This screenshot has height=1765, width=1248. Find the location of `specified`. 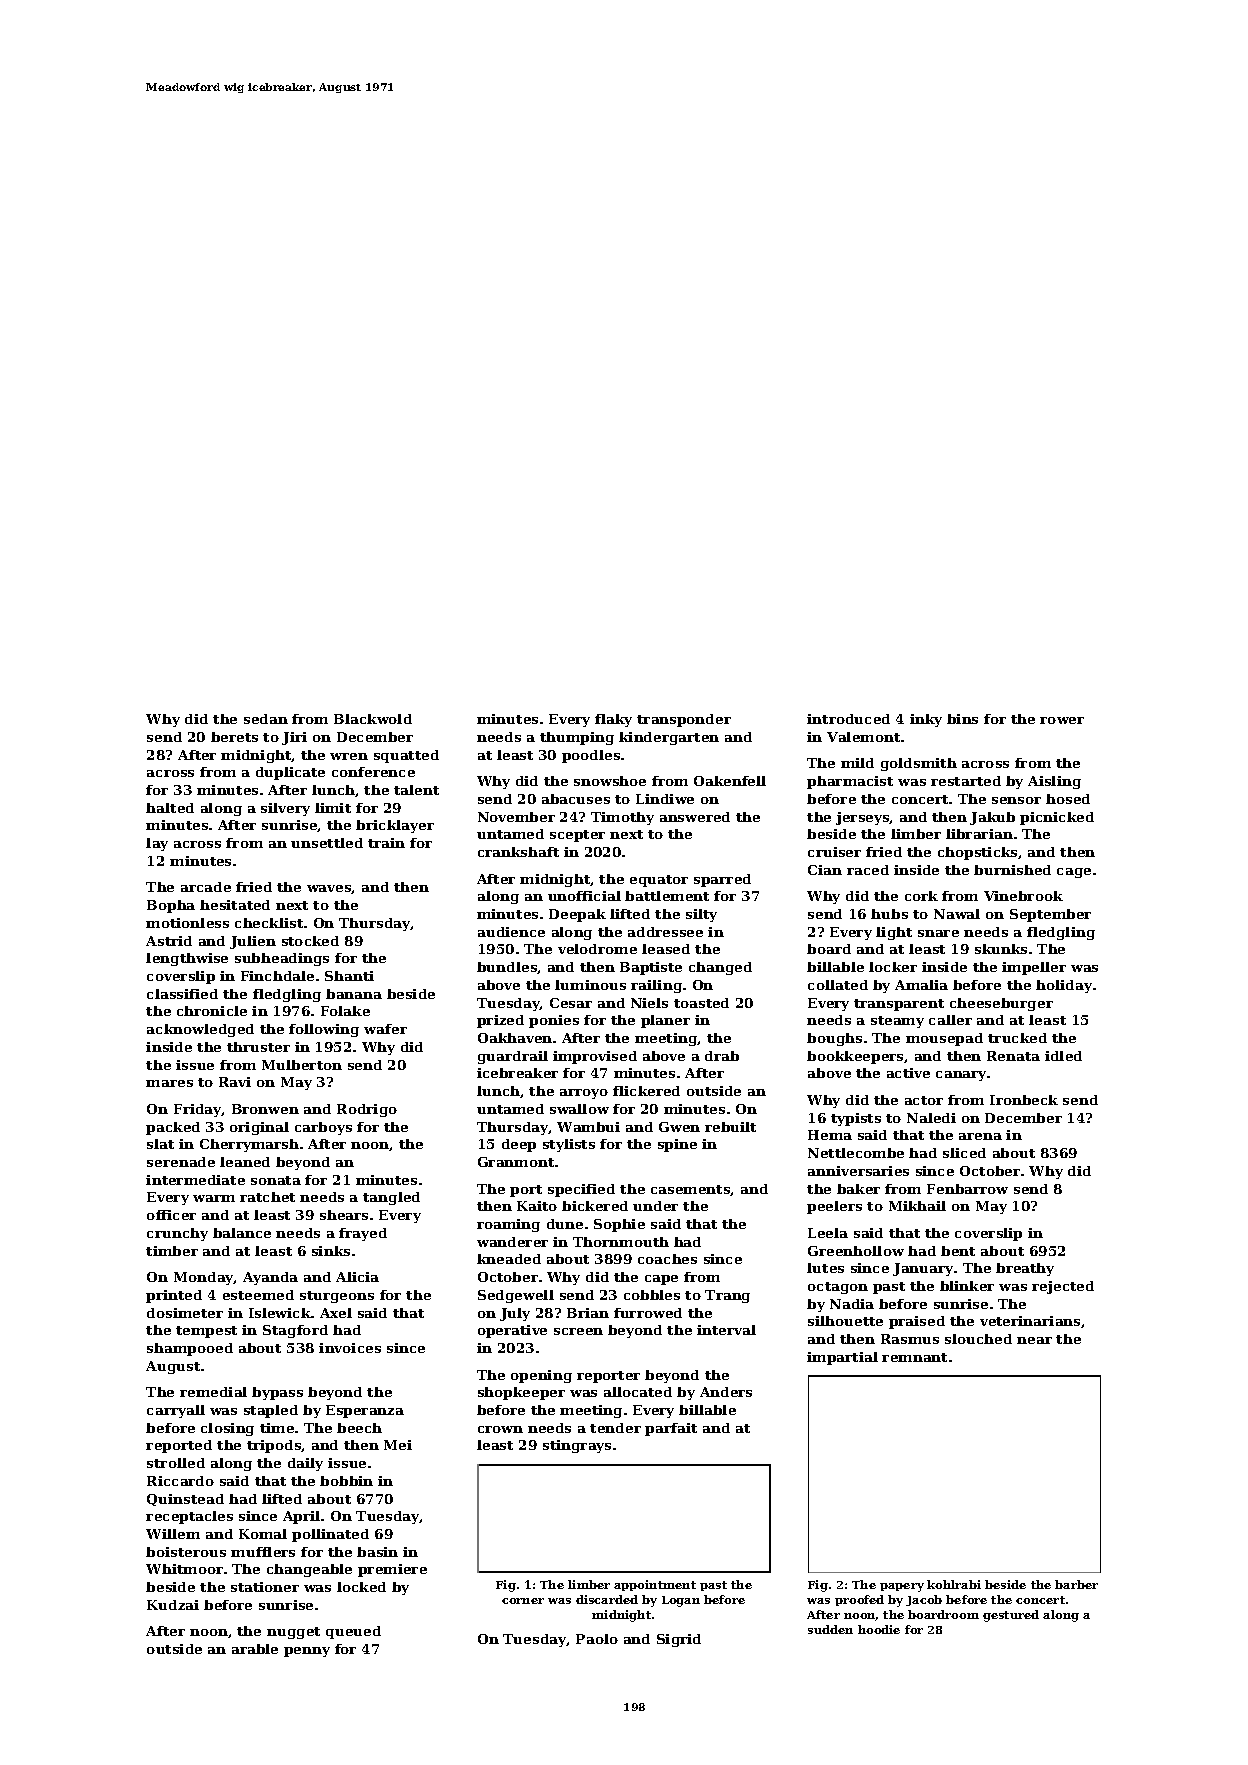

specified is located at coordinates (581, 1190).
